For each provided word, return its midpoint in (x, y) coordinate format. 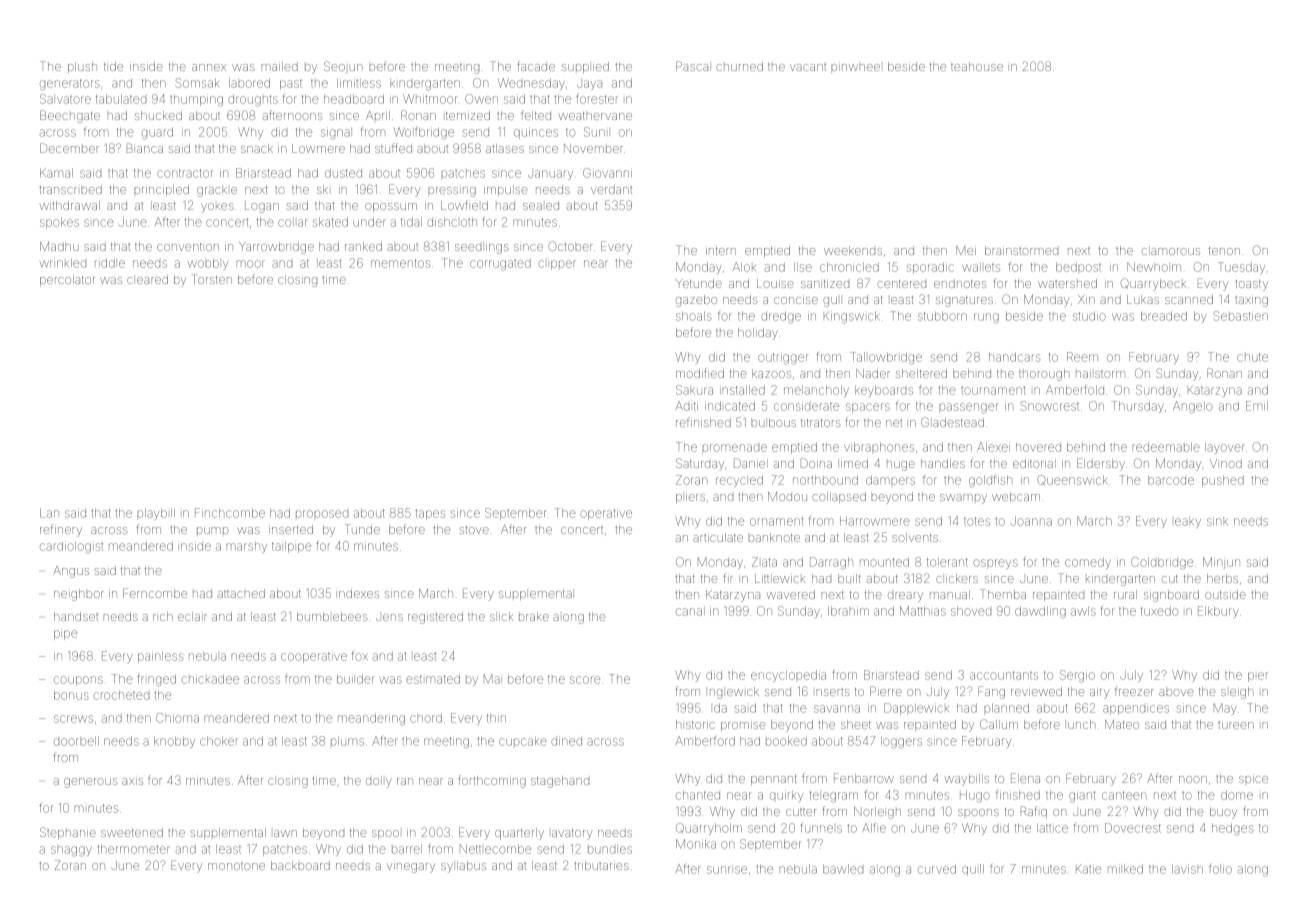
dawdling (1040, 612)
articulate (718, 537)
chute (1252, 357)
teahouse (977, 66)
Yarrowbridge (276, 248)
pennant (774, 780)
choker (219, 741)
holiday (758, 334)
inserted (291, 529)
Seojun (343, 67)
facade (536, 66)
